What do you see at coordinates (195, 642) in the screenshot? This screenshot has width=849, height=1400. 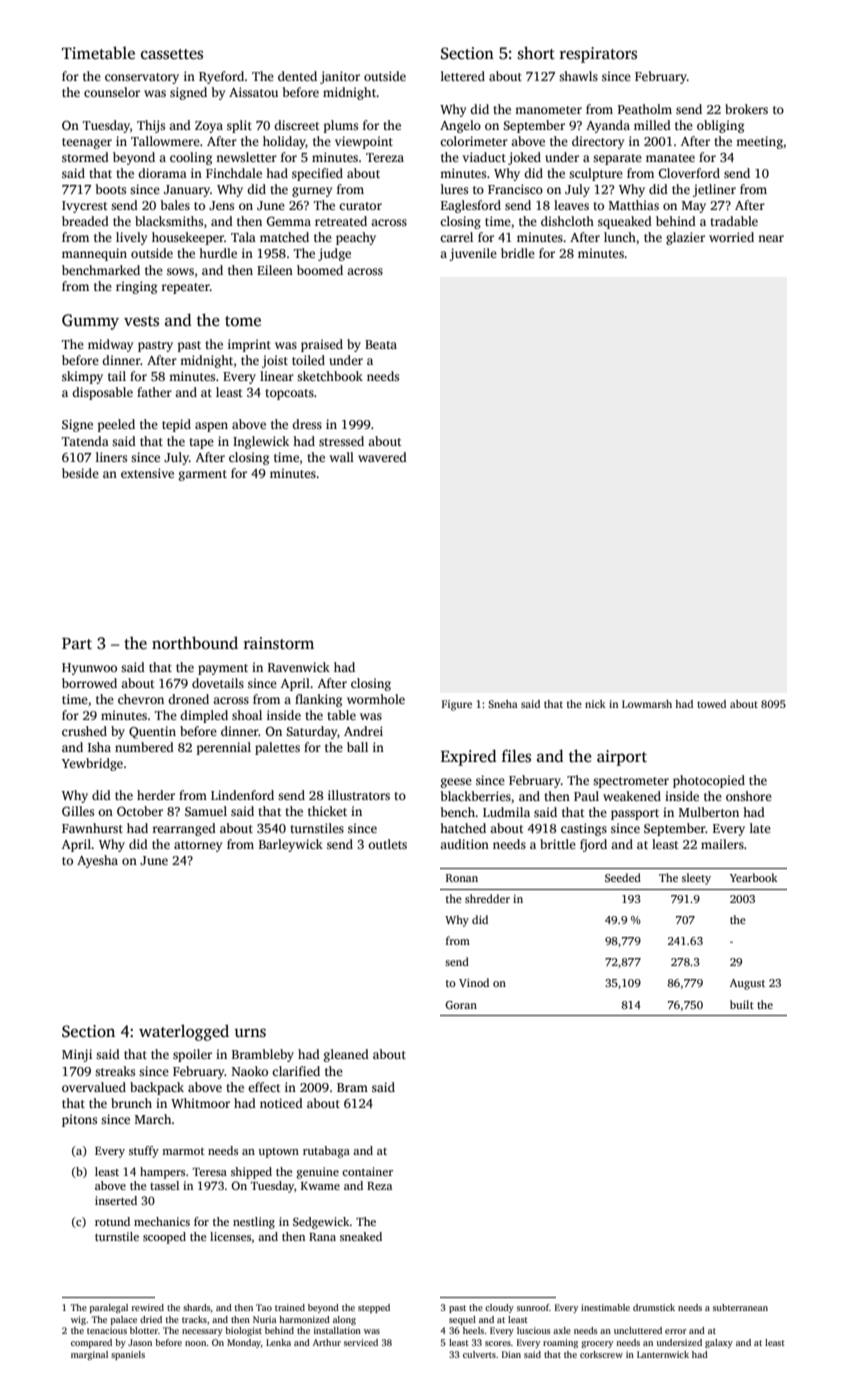 I see `northbound` at bounding box center [195, 642].
